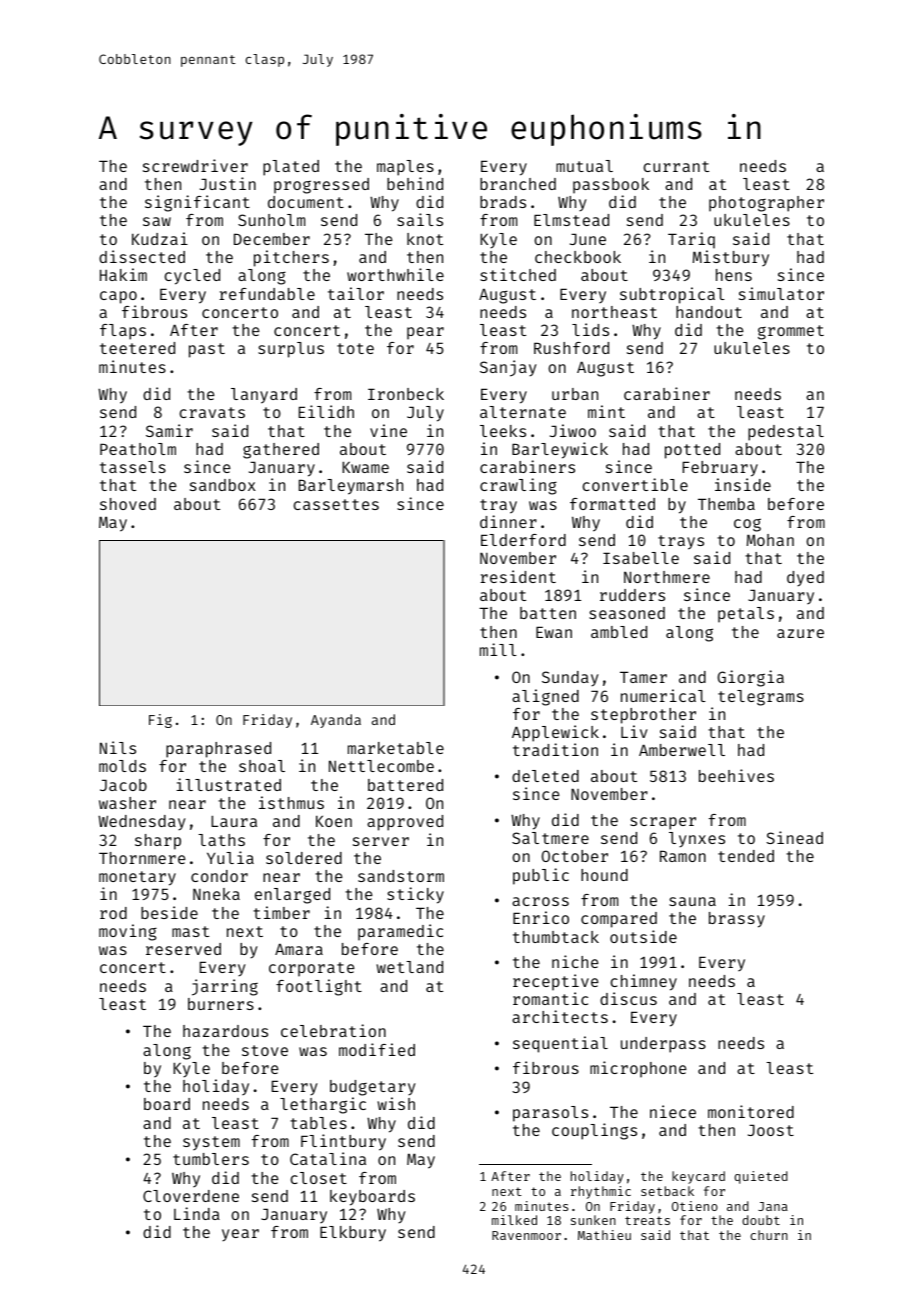  Describe the element at coordinates (692, 901) in the screenshot. I see `sauna` at that location.
